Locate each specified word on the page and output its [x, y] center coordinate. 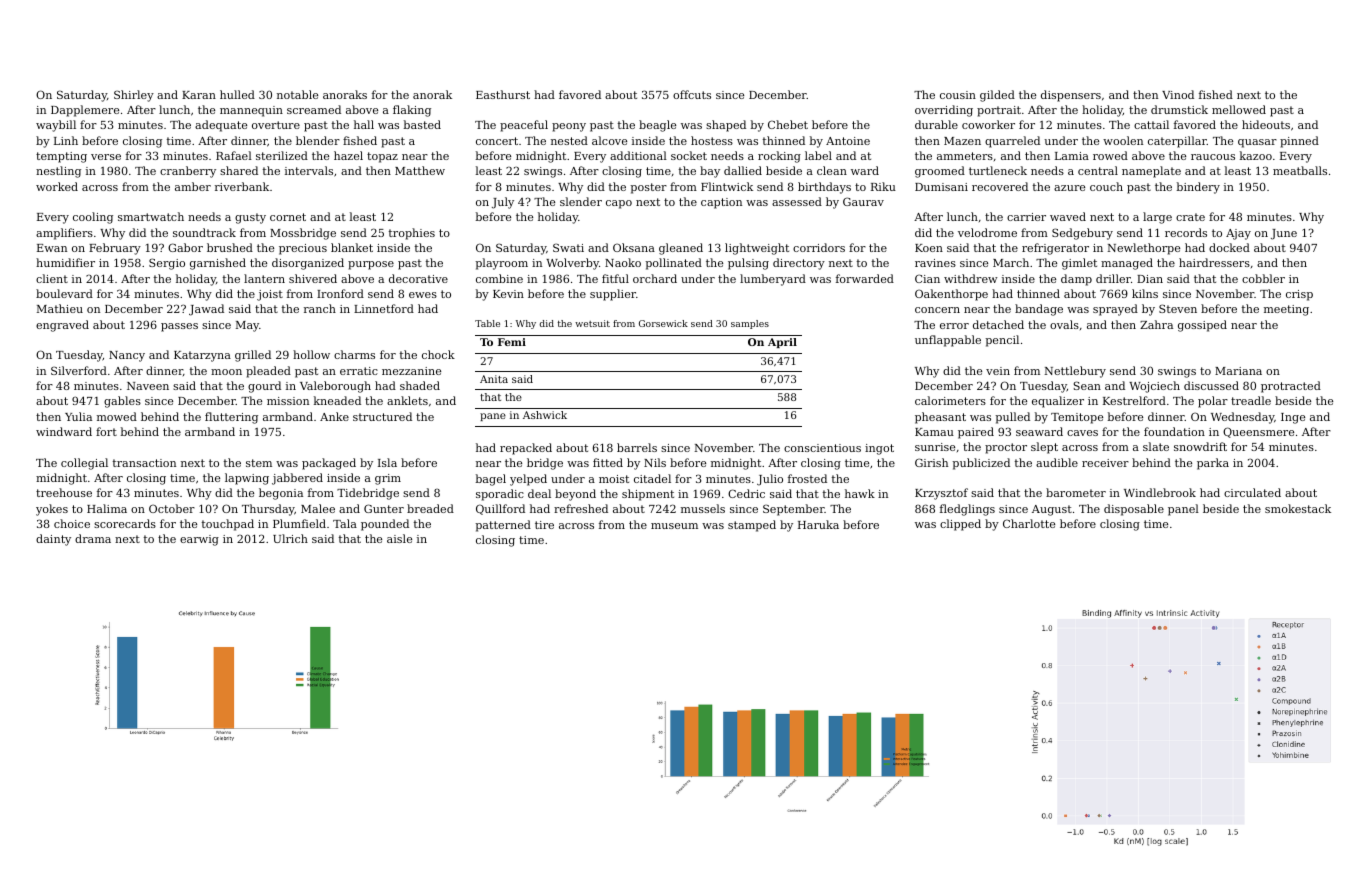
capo [619, 204]
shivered [313, 278]
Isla [387, 462]
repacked [526, 449]
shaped [726, 126]
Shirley [134, 96]
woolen [1123, 140]
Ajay [1238, 234]
